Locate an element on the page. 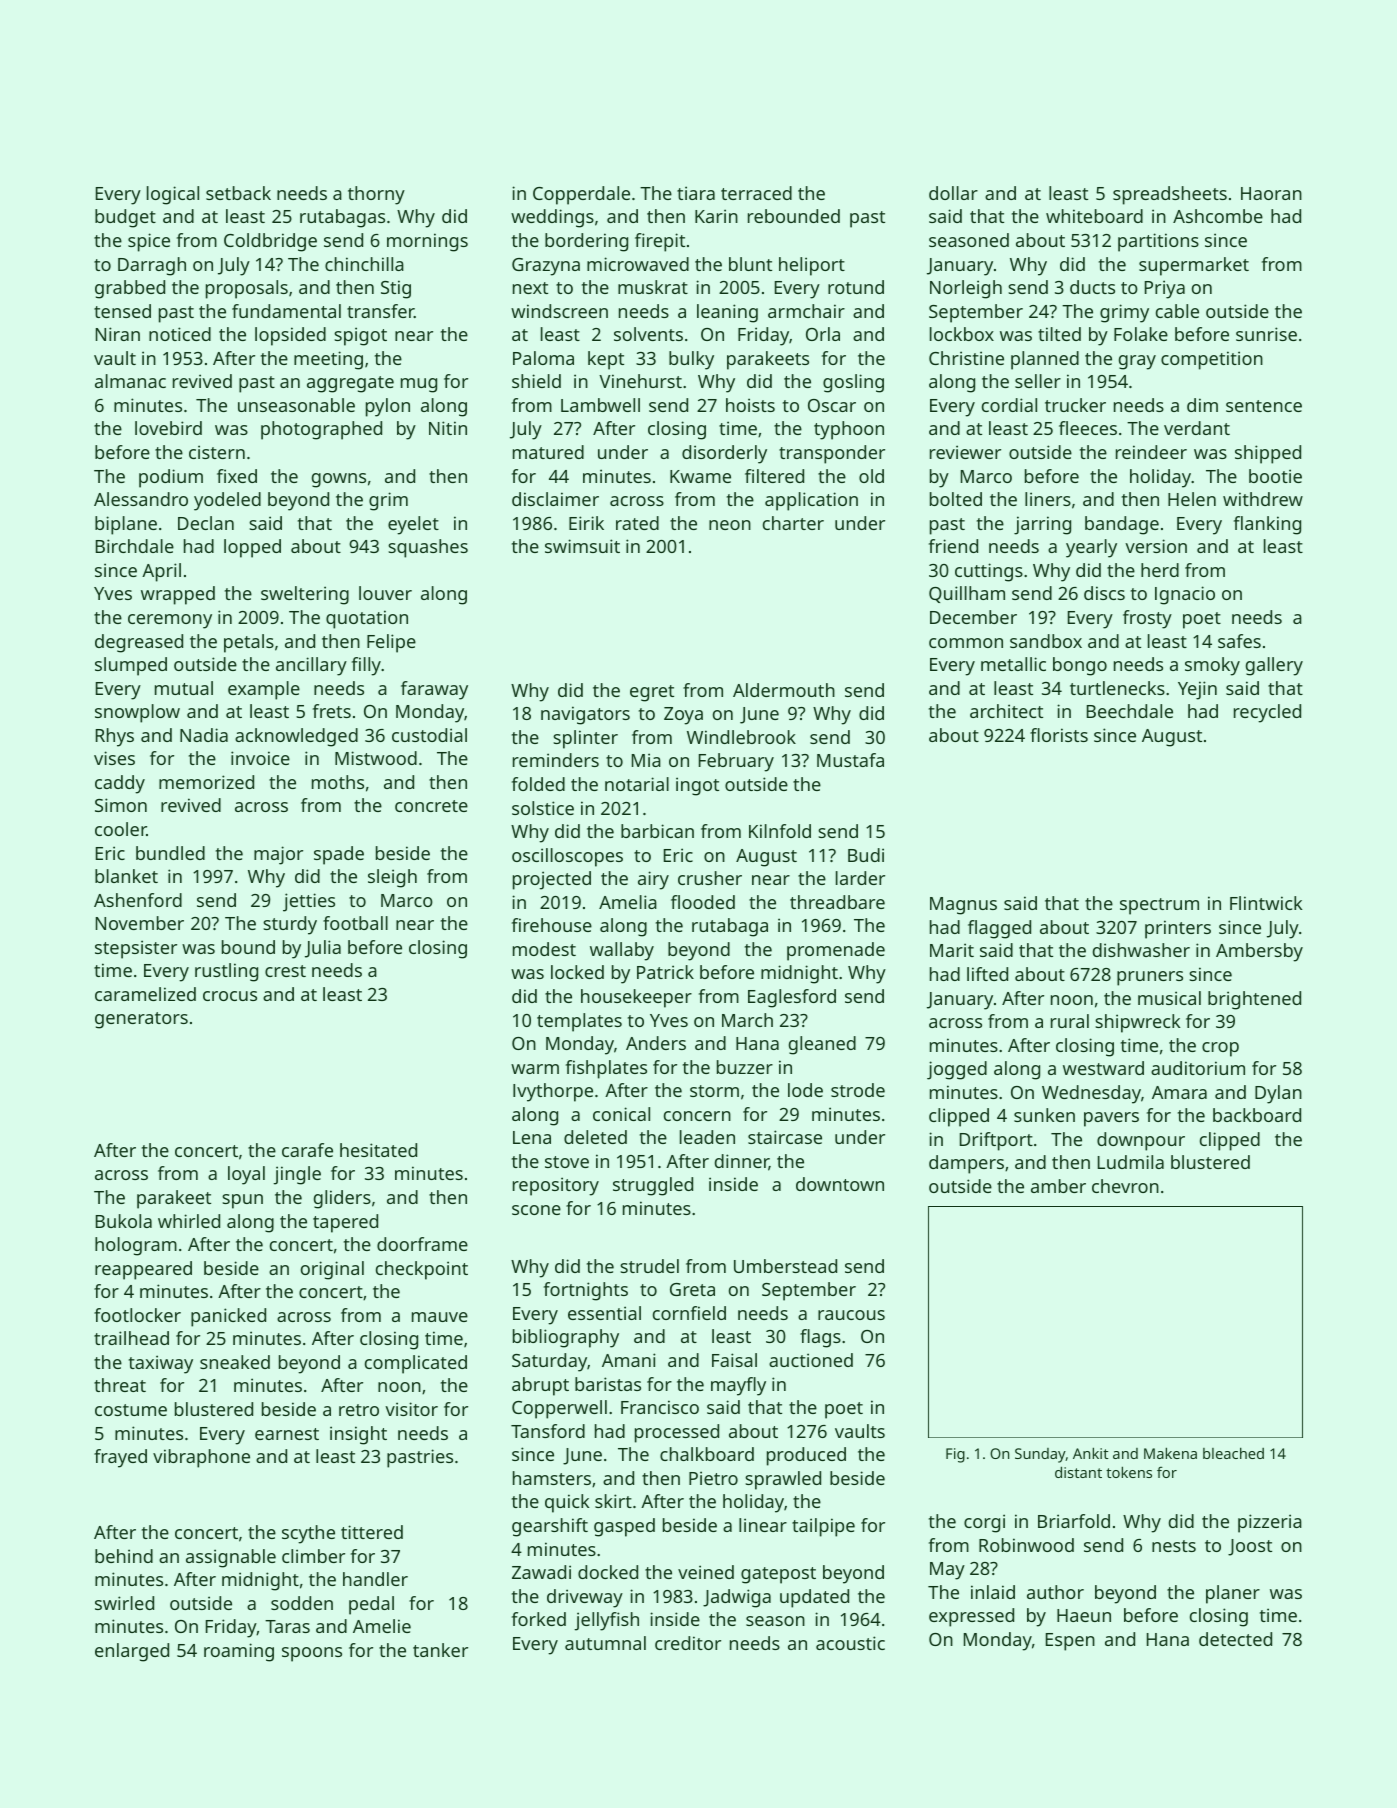 The width and height of the document is (1397, 1808). conical is located at coordinates (621, 1114).
